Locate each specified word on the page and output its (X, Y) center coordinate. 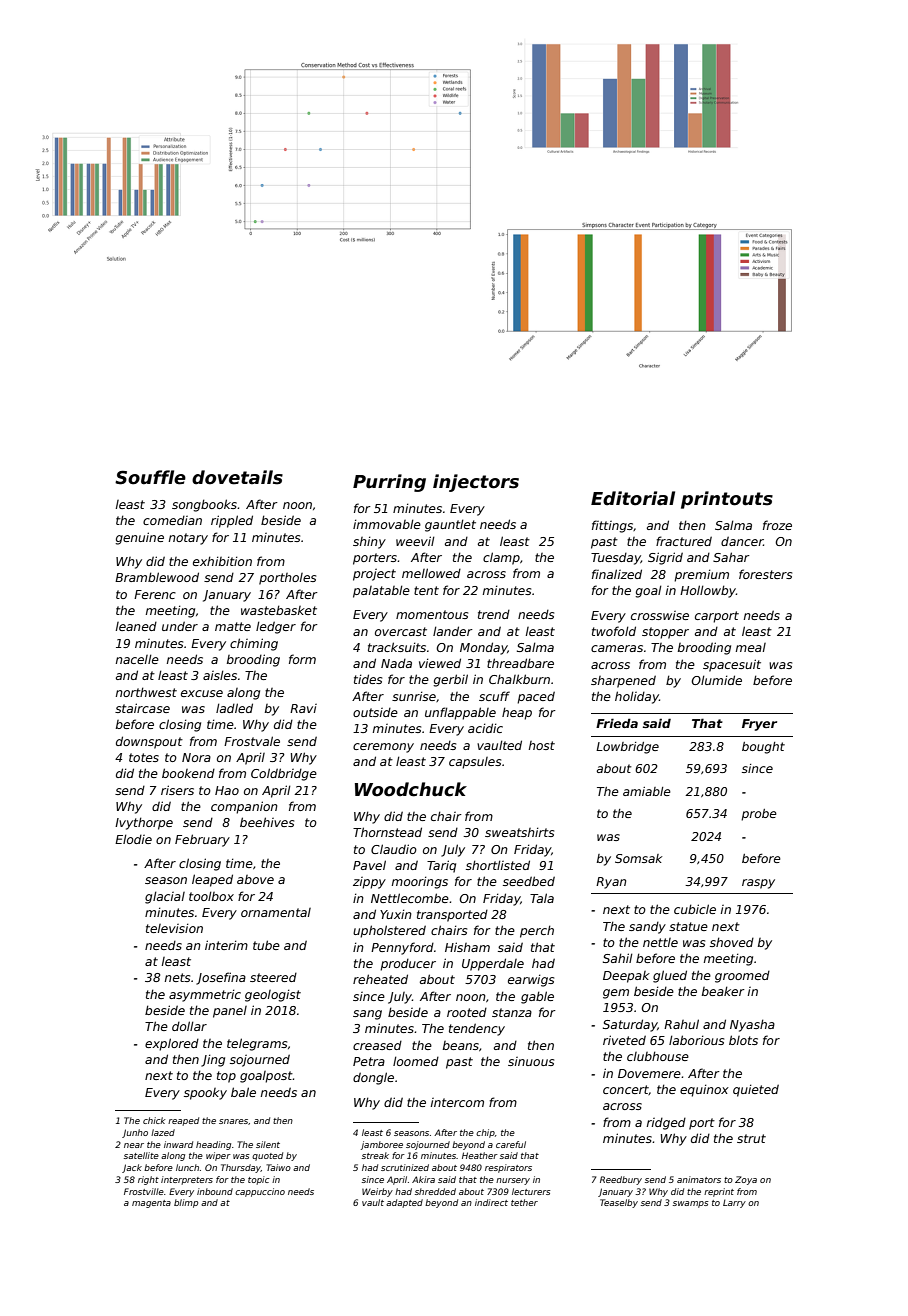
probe (759, 815)
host (542, 745)
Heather (480, 1155)
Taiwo (278, 1167)
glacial (165, 897)
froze (777, 525)
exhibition (222, 561)
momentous (432, 614)
